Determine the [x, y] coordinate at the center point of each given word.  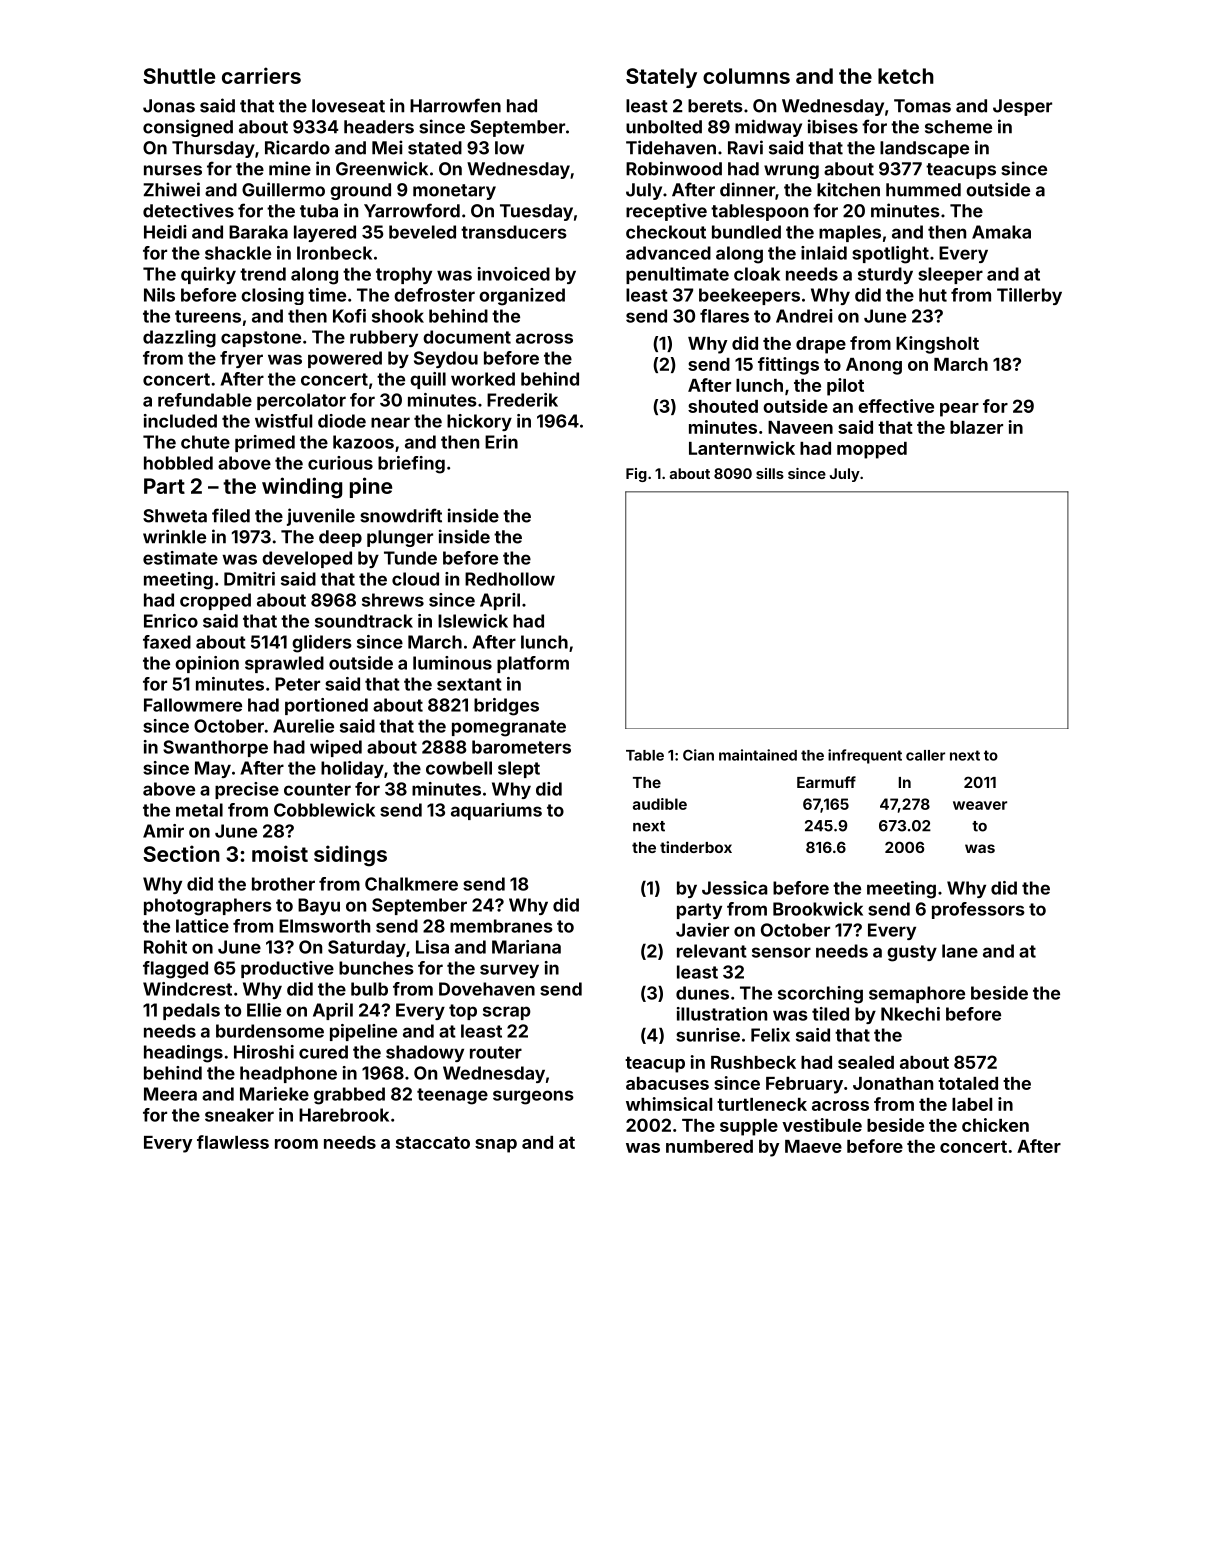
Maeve [813, 1146]
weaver [980, 805]
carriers [261, 75]
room [296, 1144]
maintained [758, 755]
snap [496, 1146]
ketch [906, 76]
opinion [207, 664]
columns [746, 76]
